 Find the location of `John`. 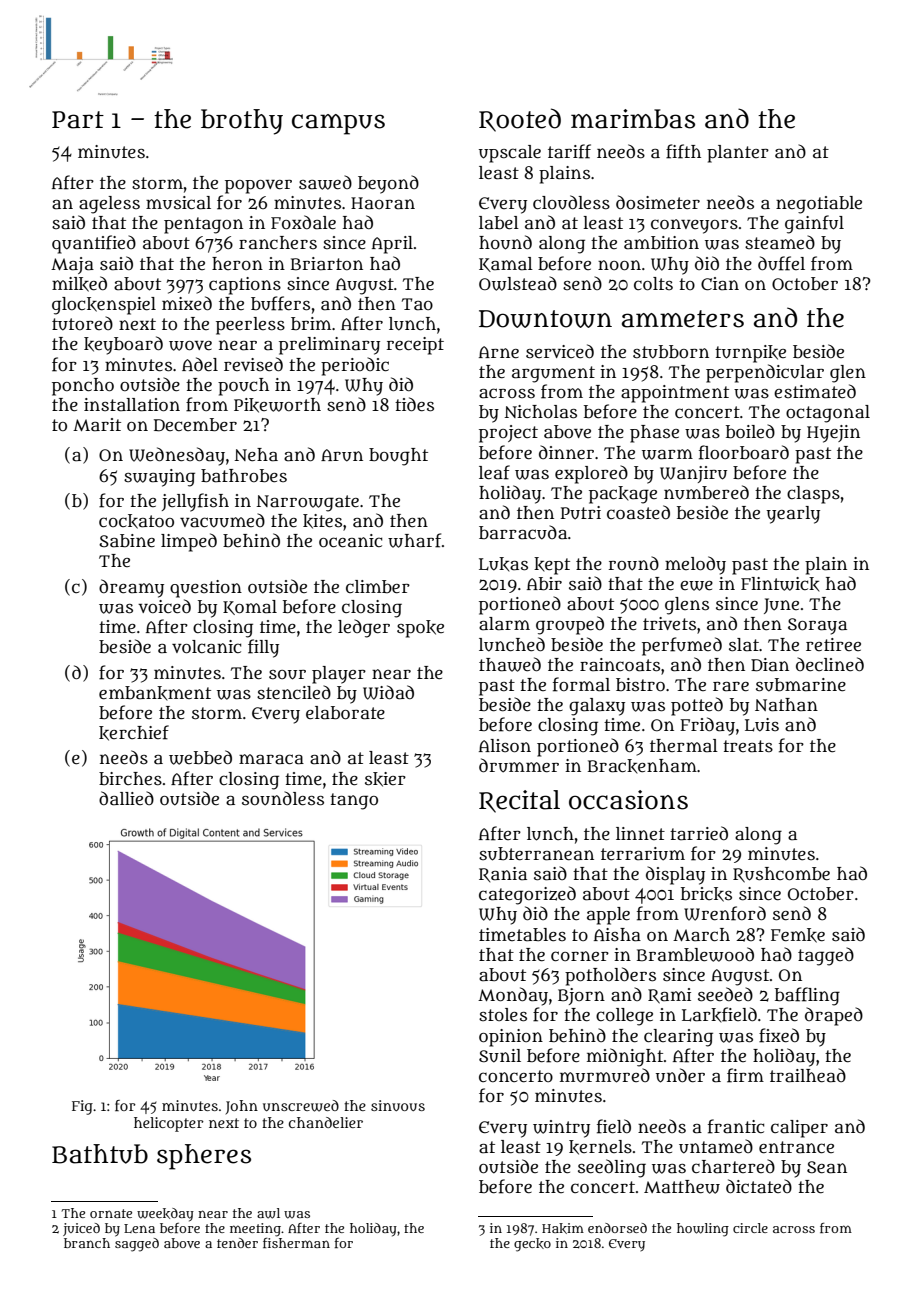

John is located at coordinates (241, 1107).
